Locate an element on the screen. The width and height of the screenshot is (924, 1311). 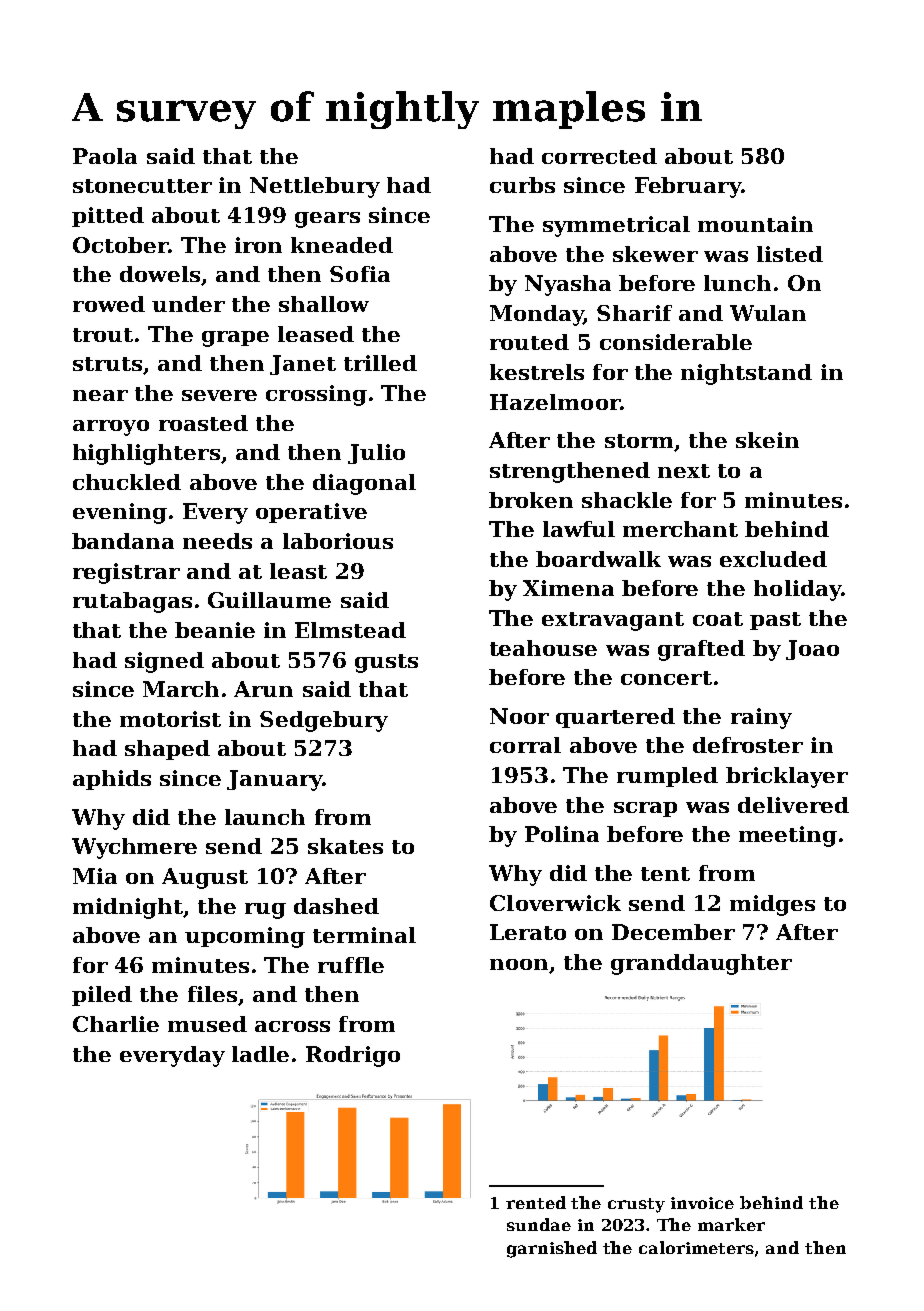
Wychmere is located at coordinates (134, 848).
